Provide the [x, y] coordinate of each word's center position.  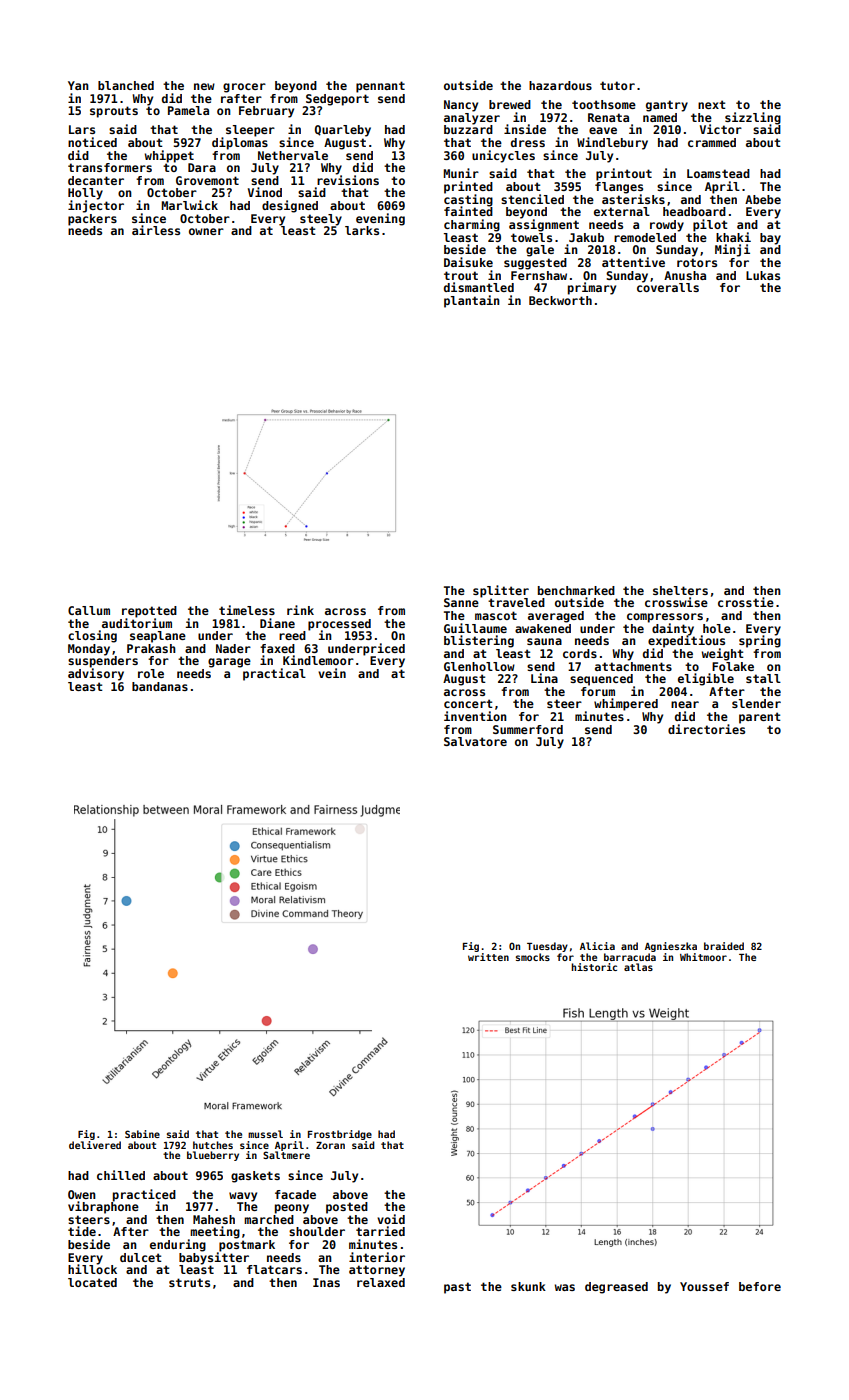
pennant [380, 87]
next [712, 104]
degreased [616, 1288]
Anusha [685, 275]
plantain [472, 301]
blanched [126, 85]
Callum [89, 610]
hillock [92, 1269]
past [457, 1288]
